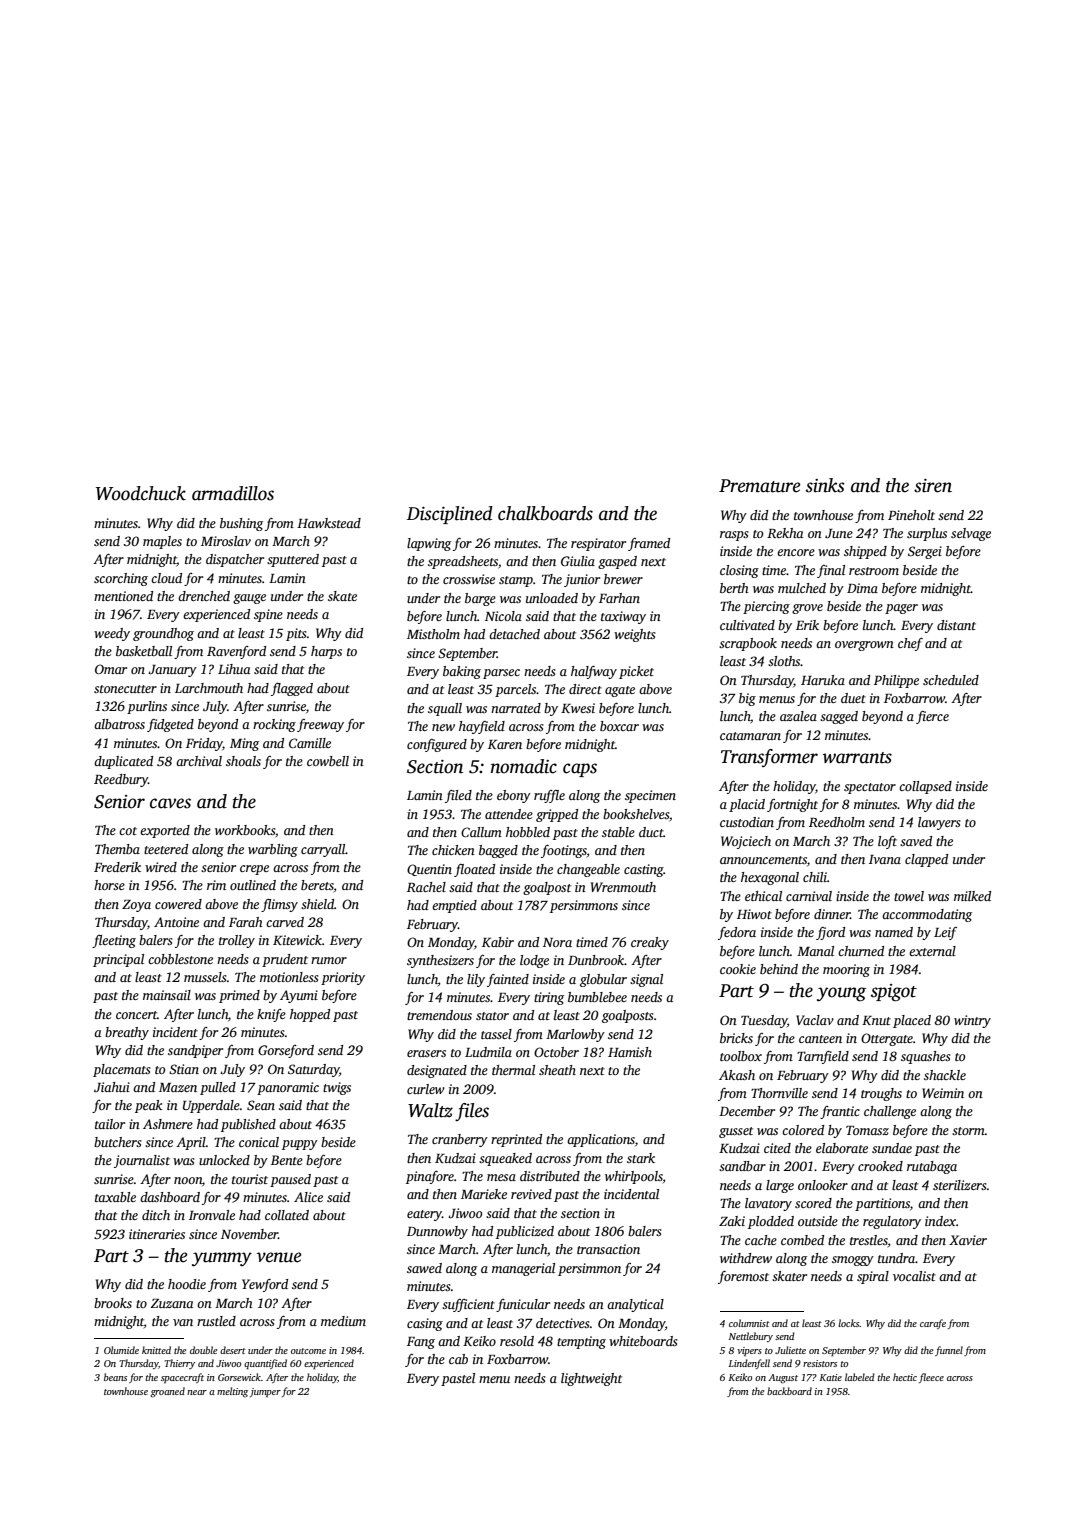 The image size is (1086, 1536). I want to click on priority, so click(343, 978).
